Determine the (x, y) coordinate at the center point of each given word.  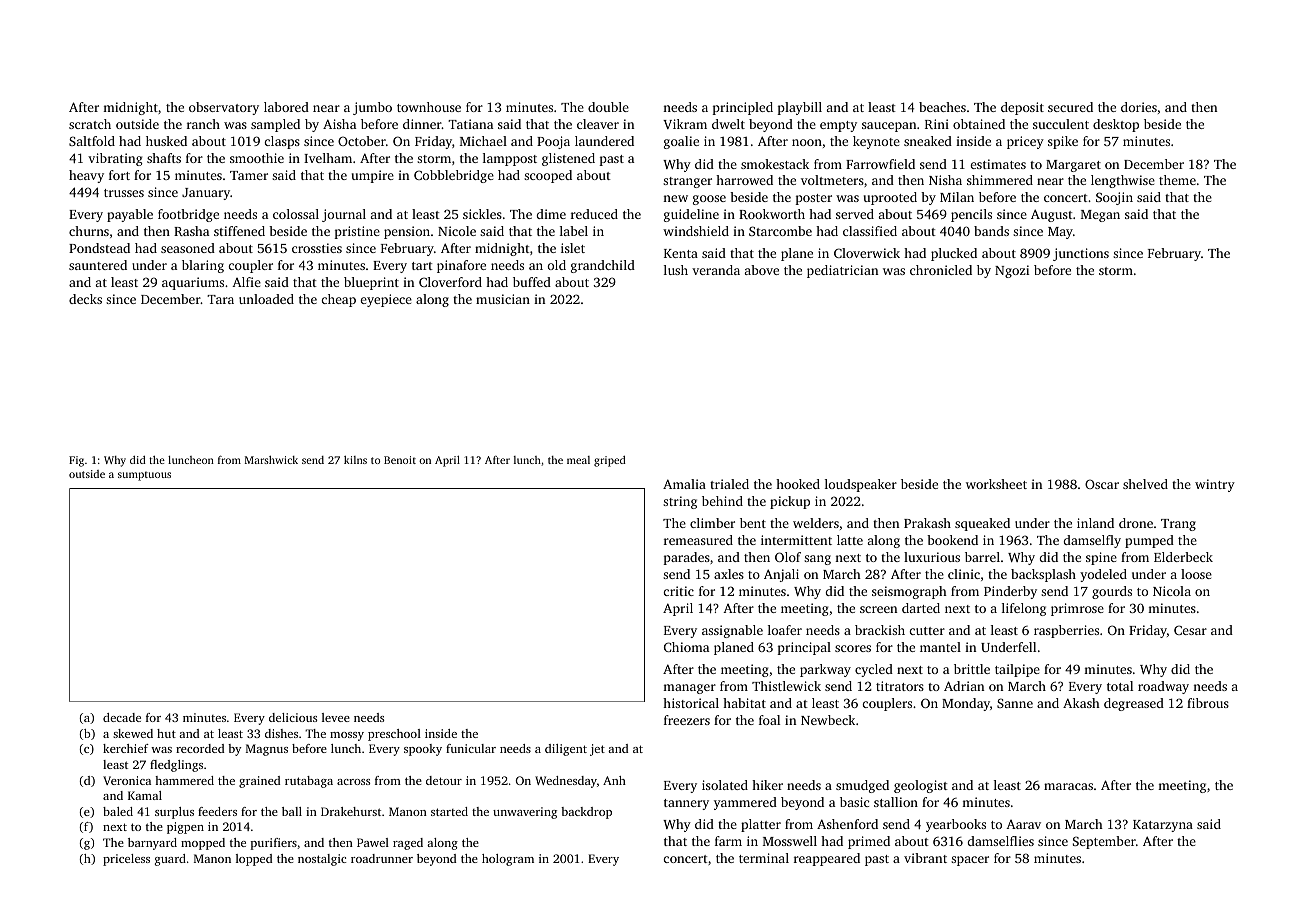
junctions (1081, 254)
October (362, 141)
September (1104, 842)
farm (728, 841)
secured (1070, 107)
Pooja (553, 142)
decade (122, 717)
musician (503, 299)
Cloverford (450, 282)
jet (597, 750)
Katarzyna (1163, 826)
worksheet (996, 484)
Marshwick (271, 460)
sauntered (98, 265)
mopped (203, 844)
